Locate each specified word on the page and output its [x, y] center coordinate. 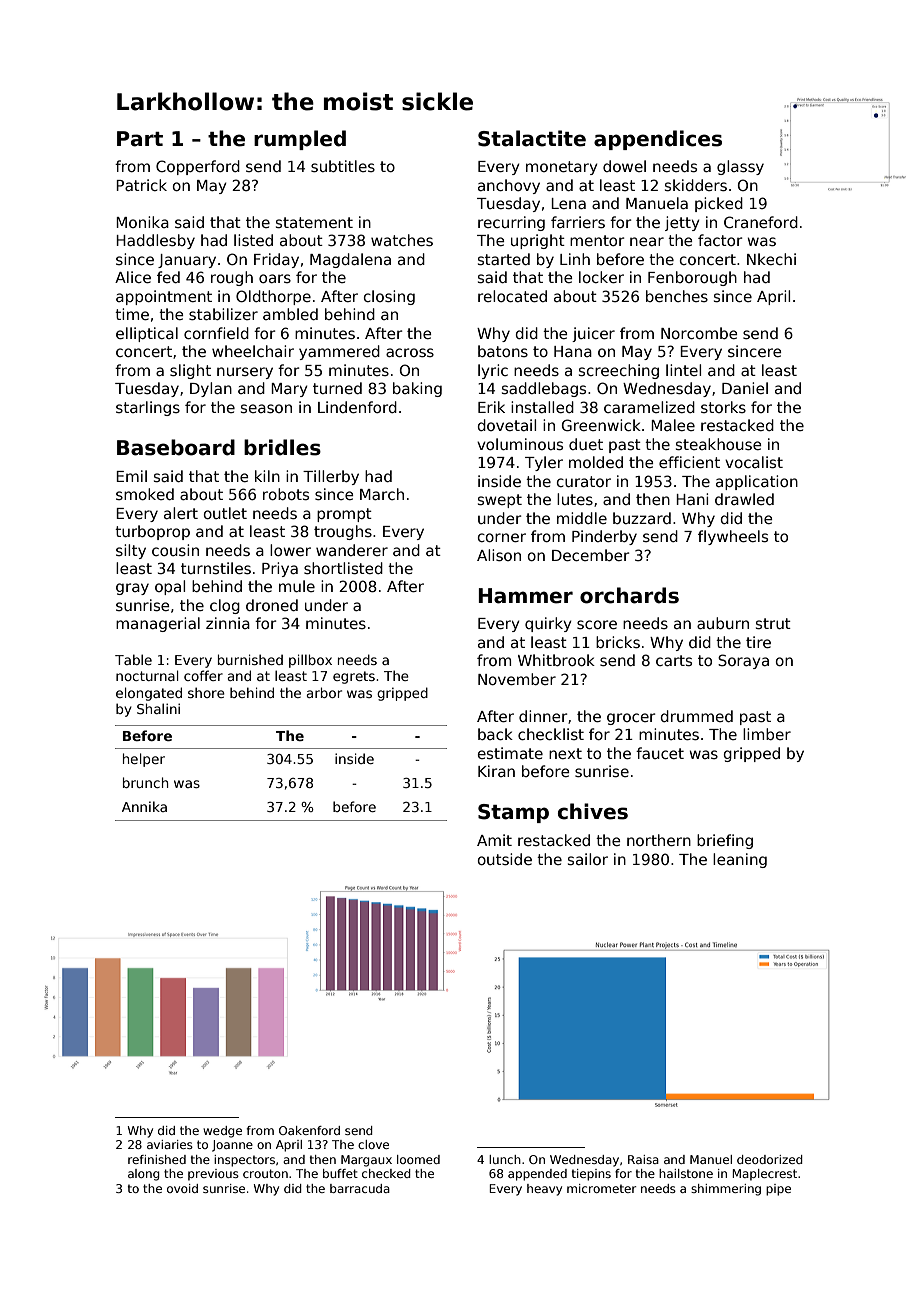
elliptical [147, 334]
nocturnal [147, 675]
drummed [697, 716]
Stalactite [532, 138]
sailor [588, 859]
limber [767, 734]
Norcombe [699, 333]
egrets [354, 677]
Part [140, 139]
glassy [740, 167]
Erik [491, 407]
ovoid [182, 1188]
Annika [144, 806]
